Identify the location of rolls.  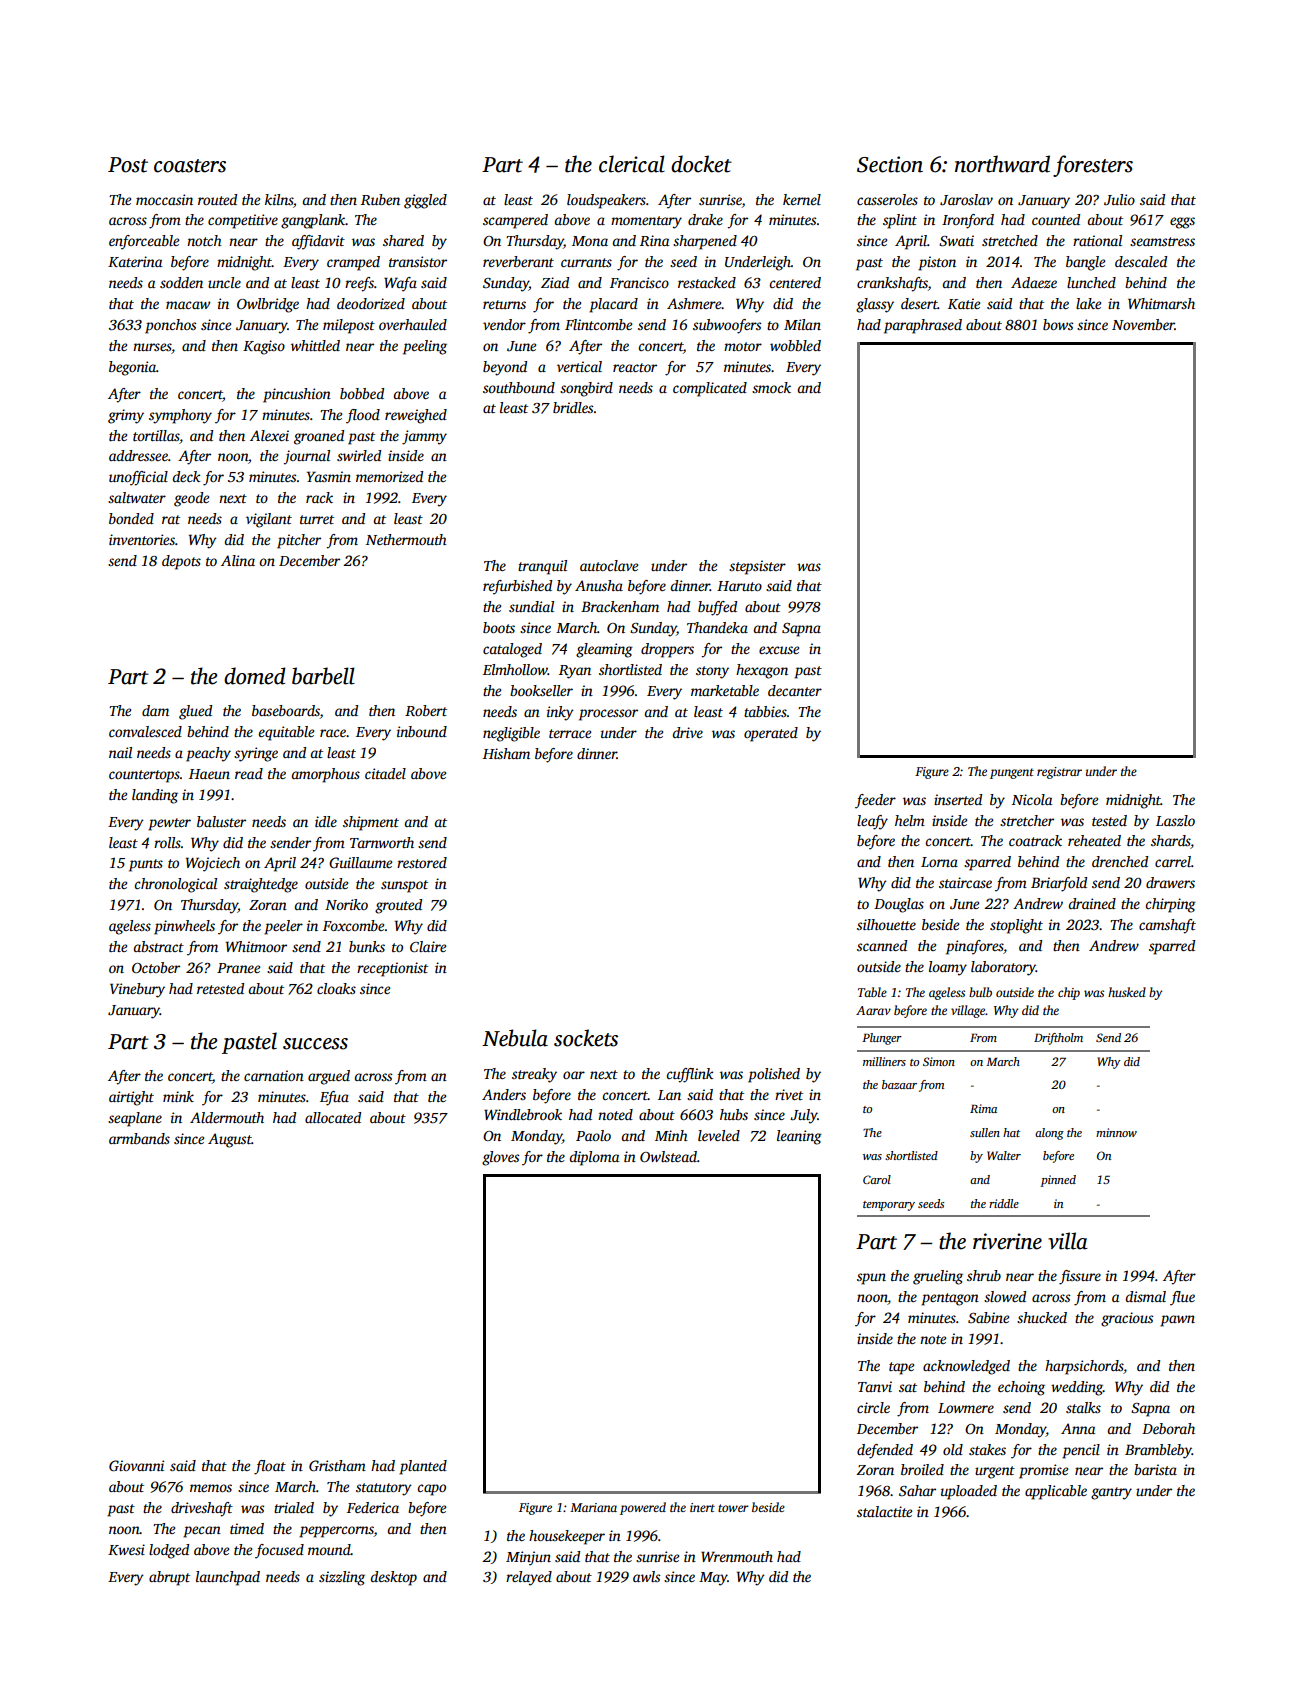
(167, 842).
